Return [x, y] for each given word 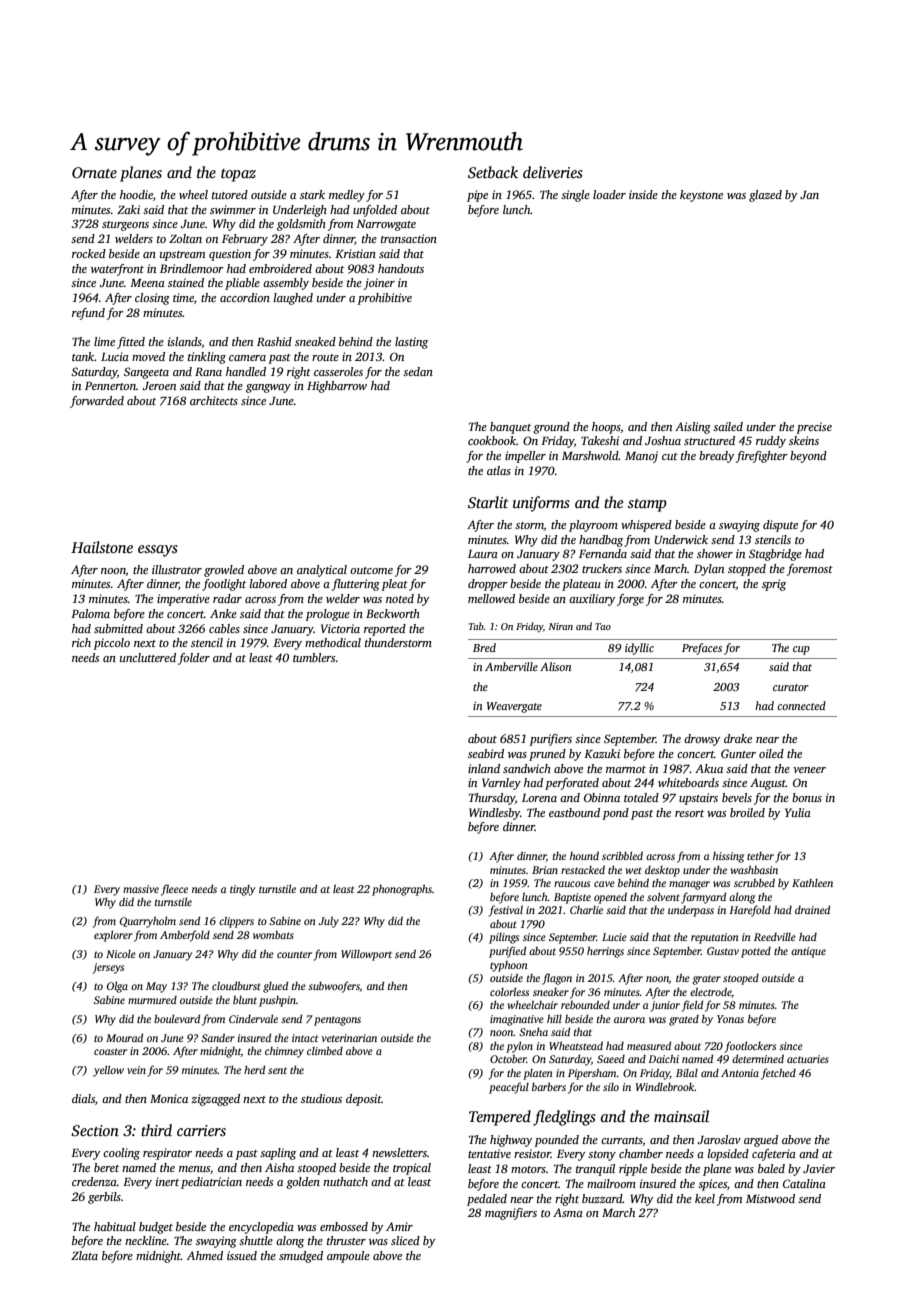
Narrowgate [386, 225]
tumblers [314, 657]
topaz [238, 175]
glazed [765, 196]
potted [756, 952]
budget [156, 1228]
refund [88, 314]
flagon [557, 979]
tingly [242, 890]
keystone [701, 196]
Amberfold [185, 936]
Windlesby [494, 814]
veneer [809, 770]
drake [738, 738]
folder [194, 659]
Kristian [355, 253]
